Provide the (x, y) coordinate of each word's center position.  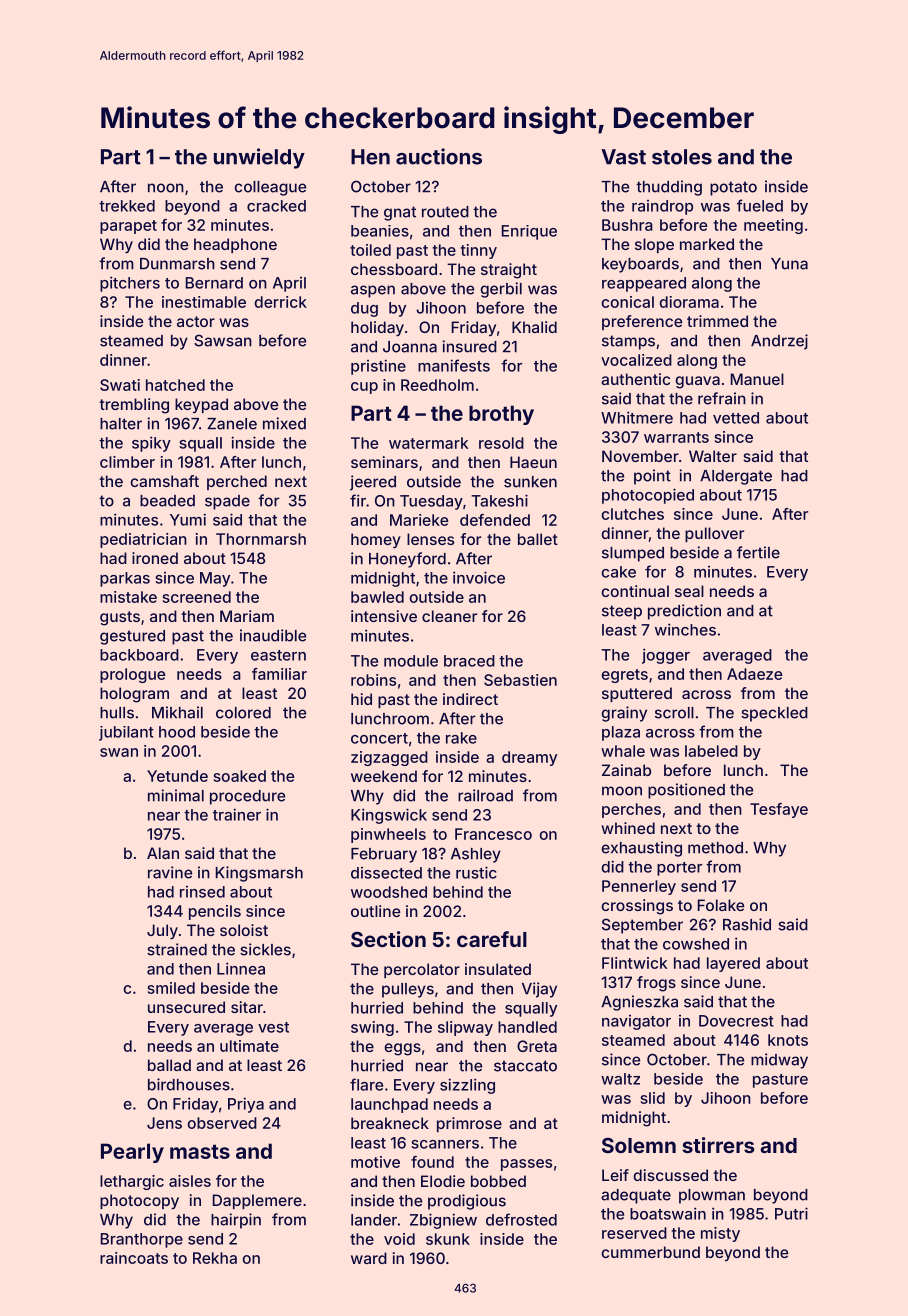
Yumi (188, 519)
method (715, 848)
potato (733, 188)
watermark (428, 443)
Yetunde (177, 776)
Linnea (241, 968)
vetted (736, 418)
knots (788, 1040)
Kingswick (389, 816)
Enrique (529, 232)
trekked (127, 206)
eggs (402, 1049)
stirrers (718, 1145)
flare (366, 1084)
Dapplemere (257, 1201)
